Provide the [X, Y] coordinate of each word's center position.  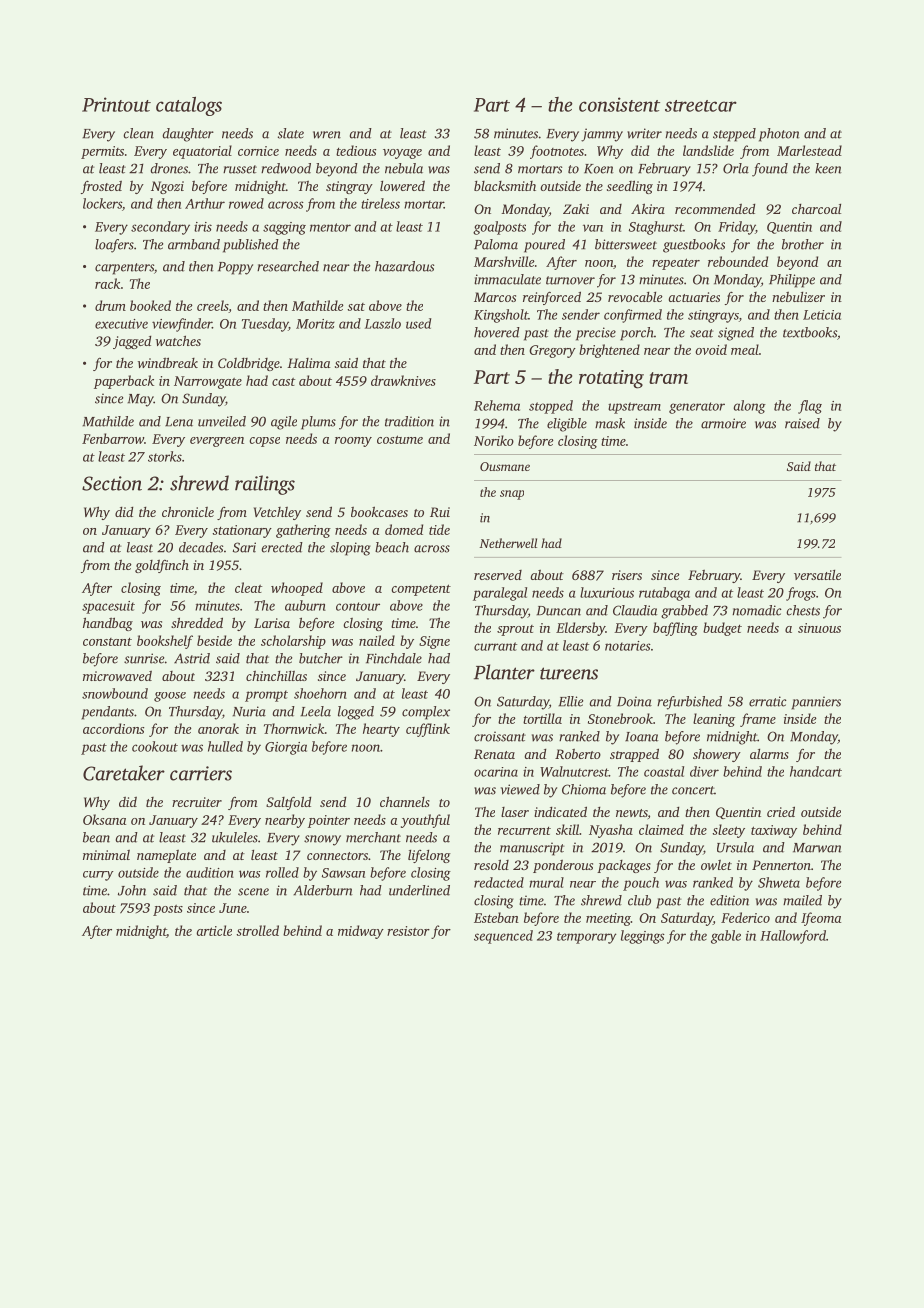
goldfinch [162, 566]
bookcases [379, 511]
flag [810, 407]
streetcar [701, 106]
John [132, 890]
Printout [116, 104]
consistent [619, 104]
